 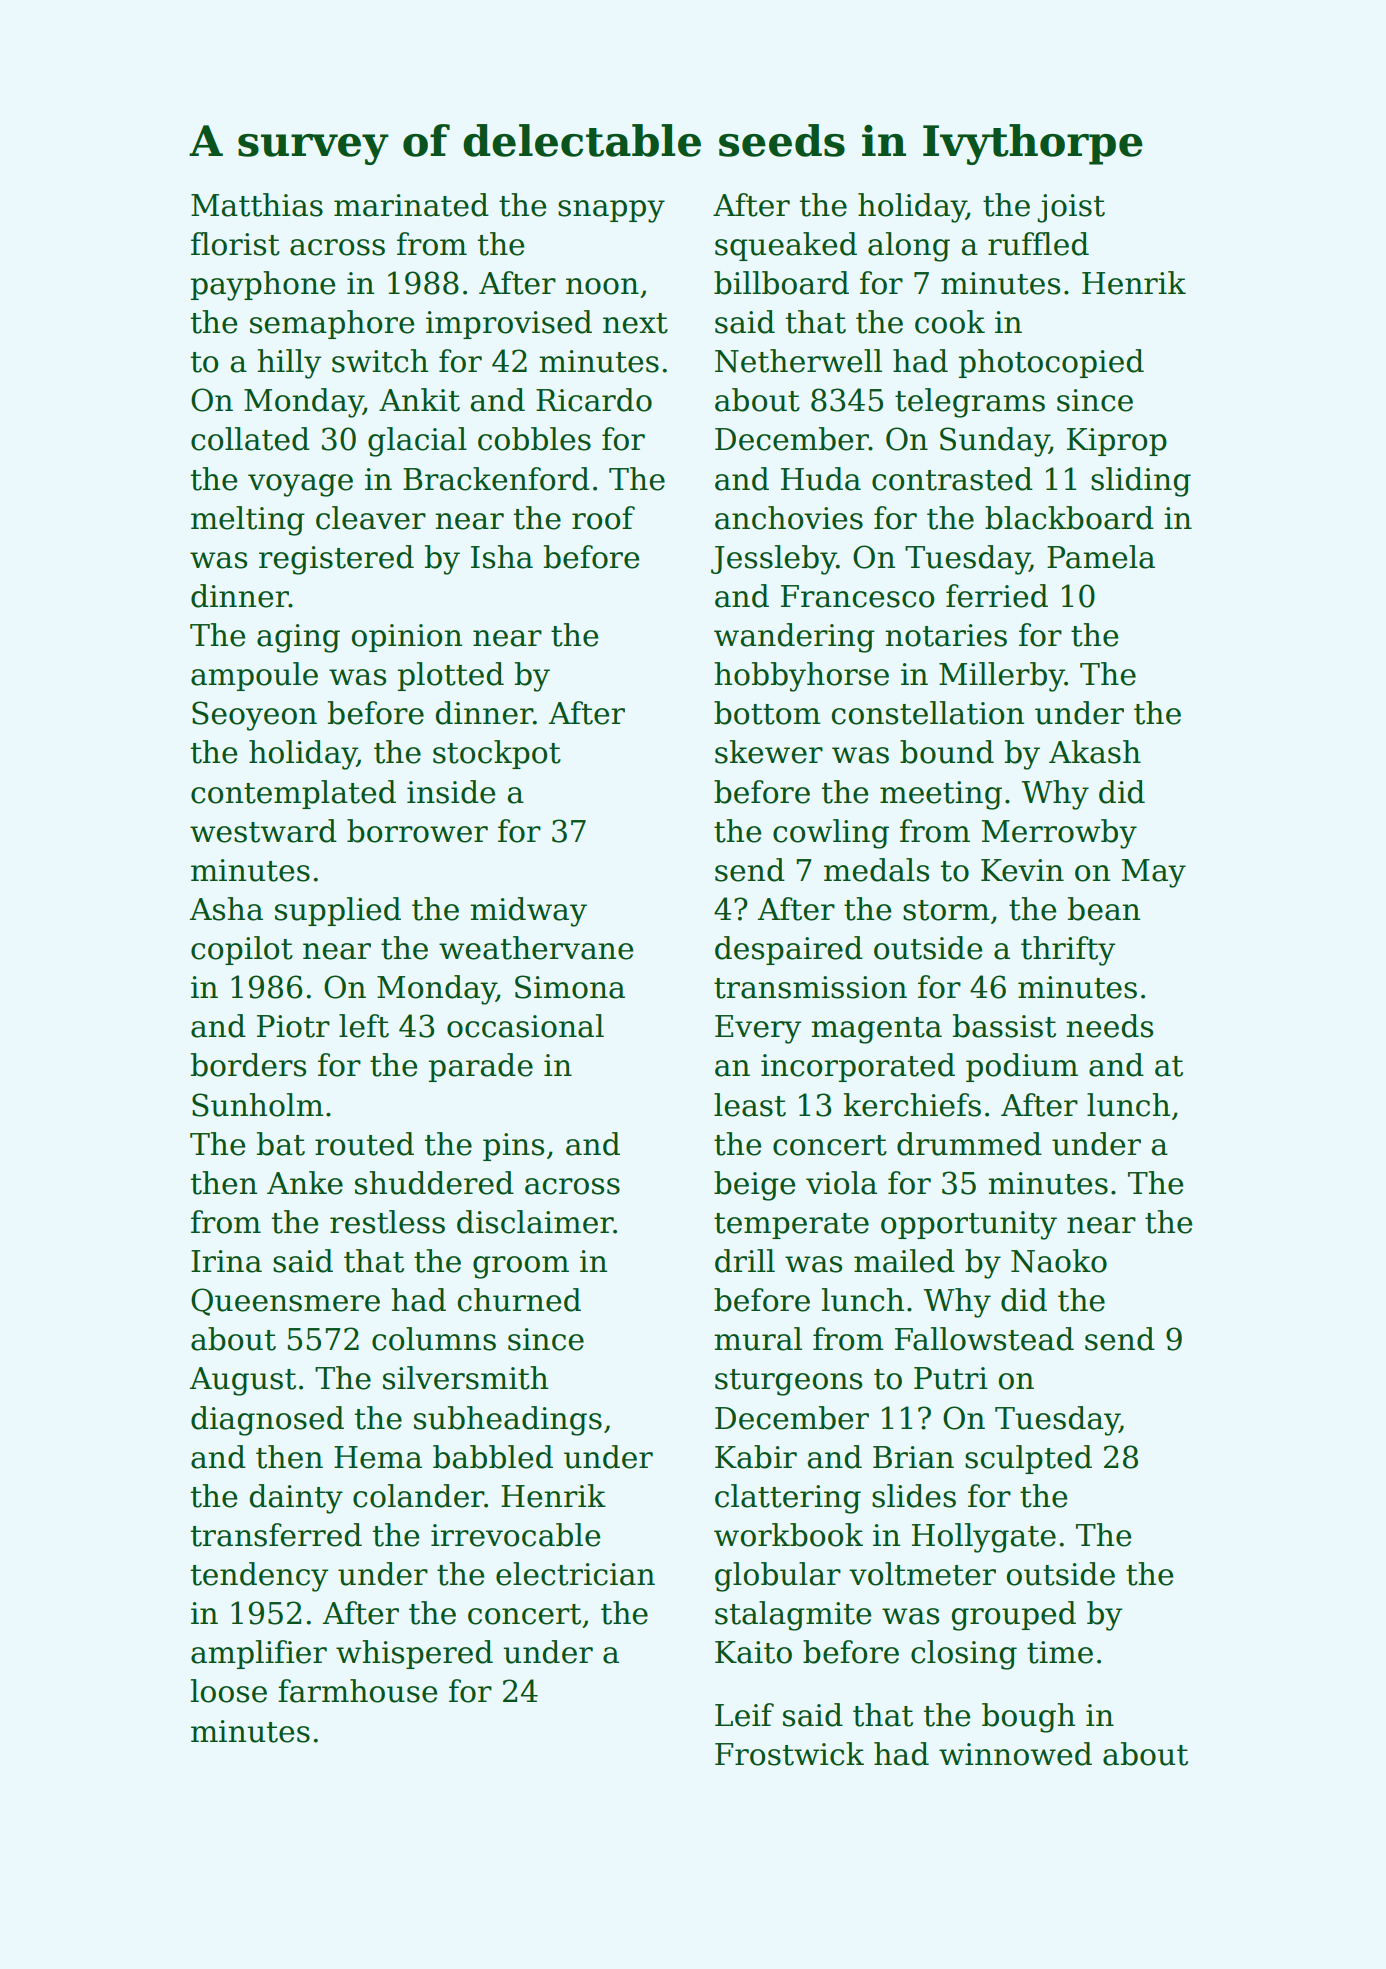 What do you see at coordinates (1141, 482) in the image?
I see `sliding` at bounding box center [1141, 482].
